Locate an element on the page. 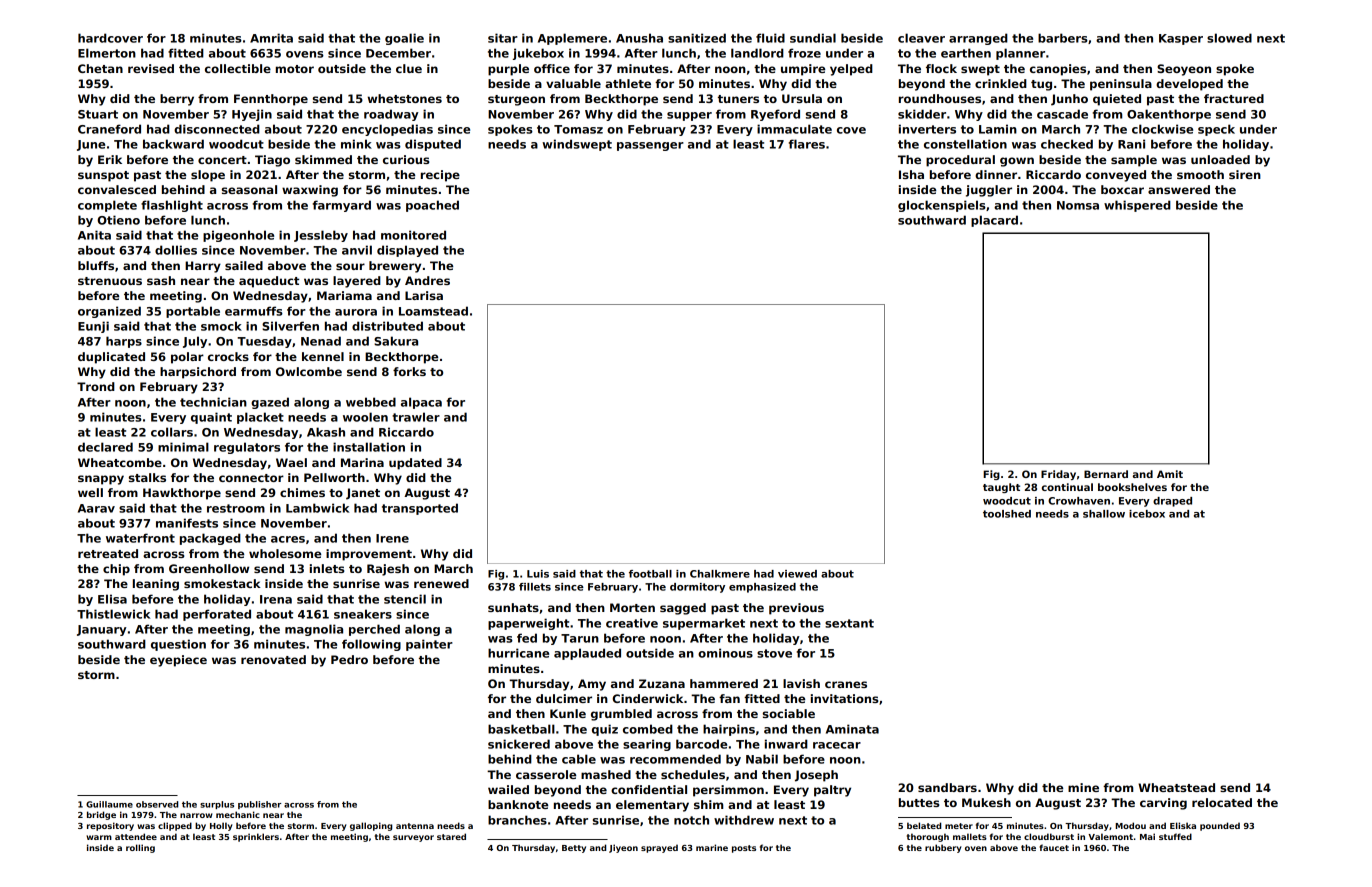 The height and width of the document is (887, 1372). Elisa is located at coordinates (112, 599).
